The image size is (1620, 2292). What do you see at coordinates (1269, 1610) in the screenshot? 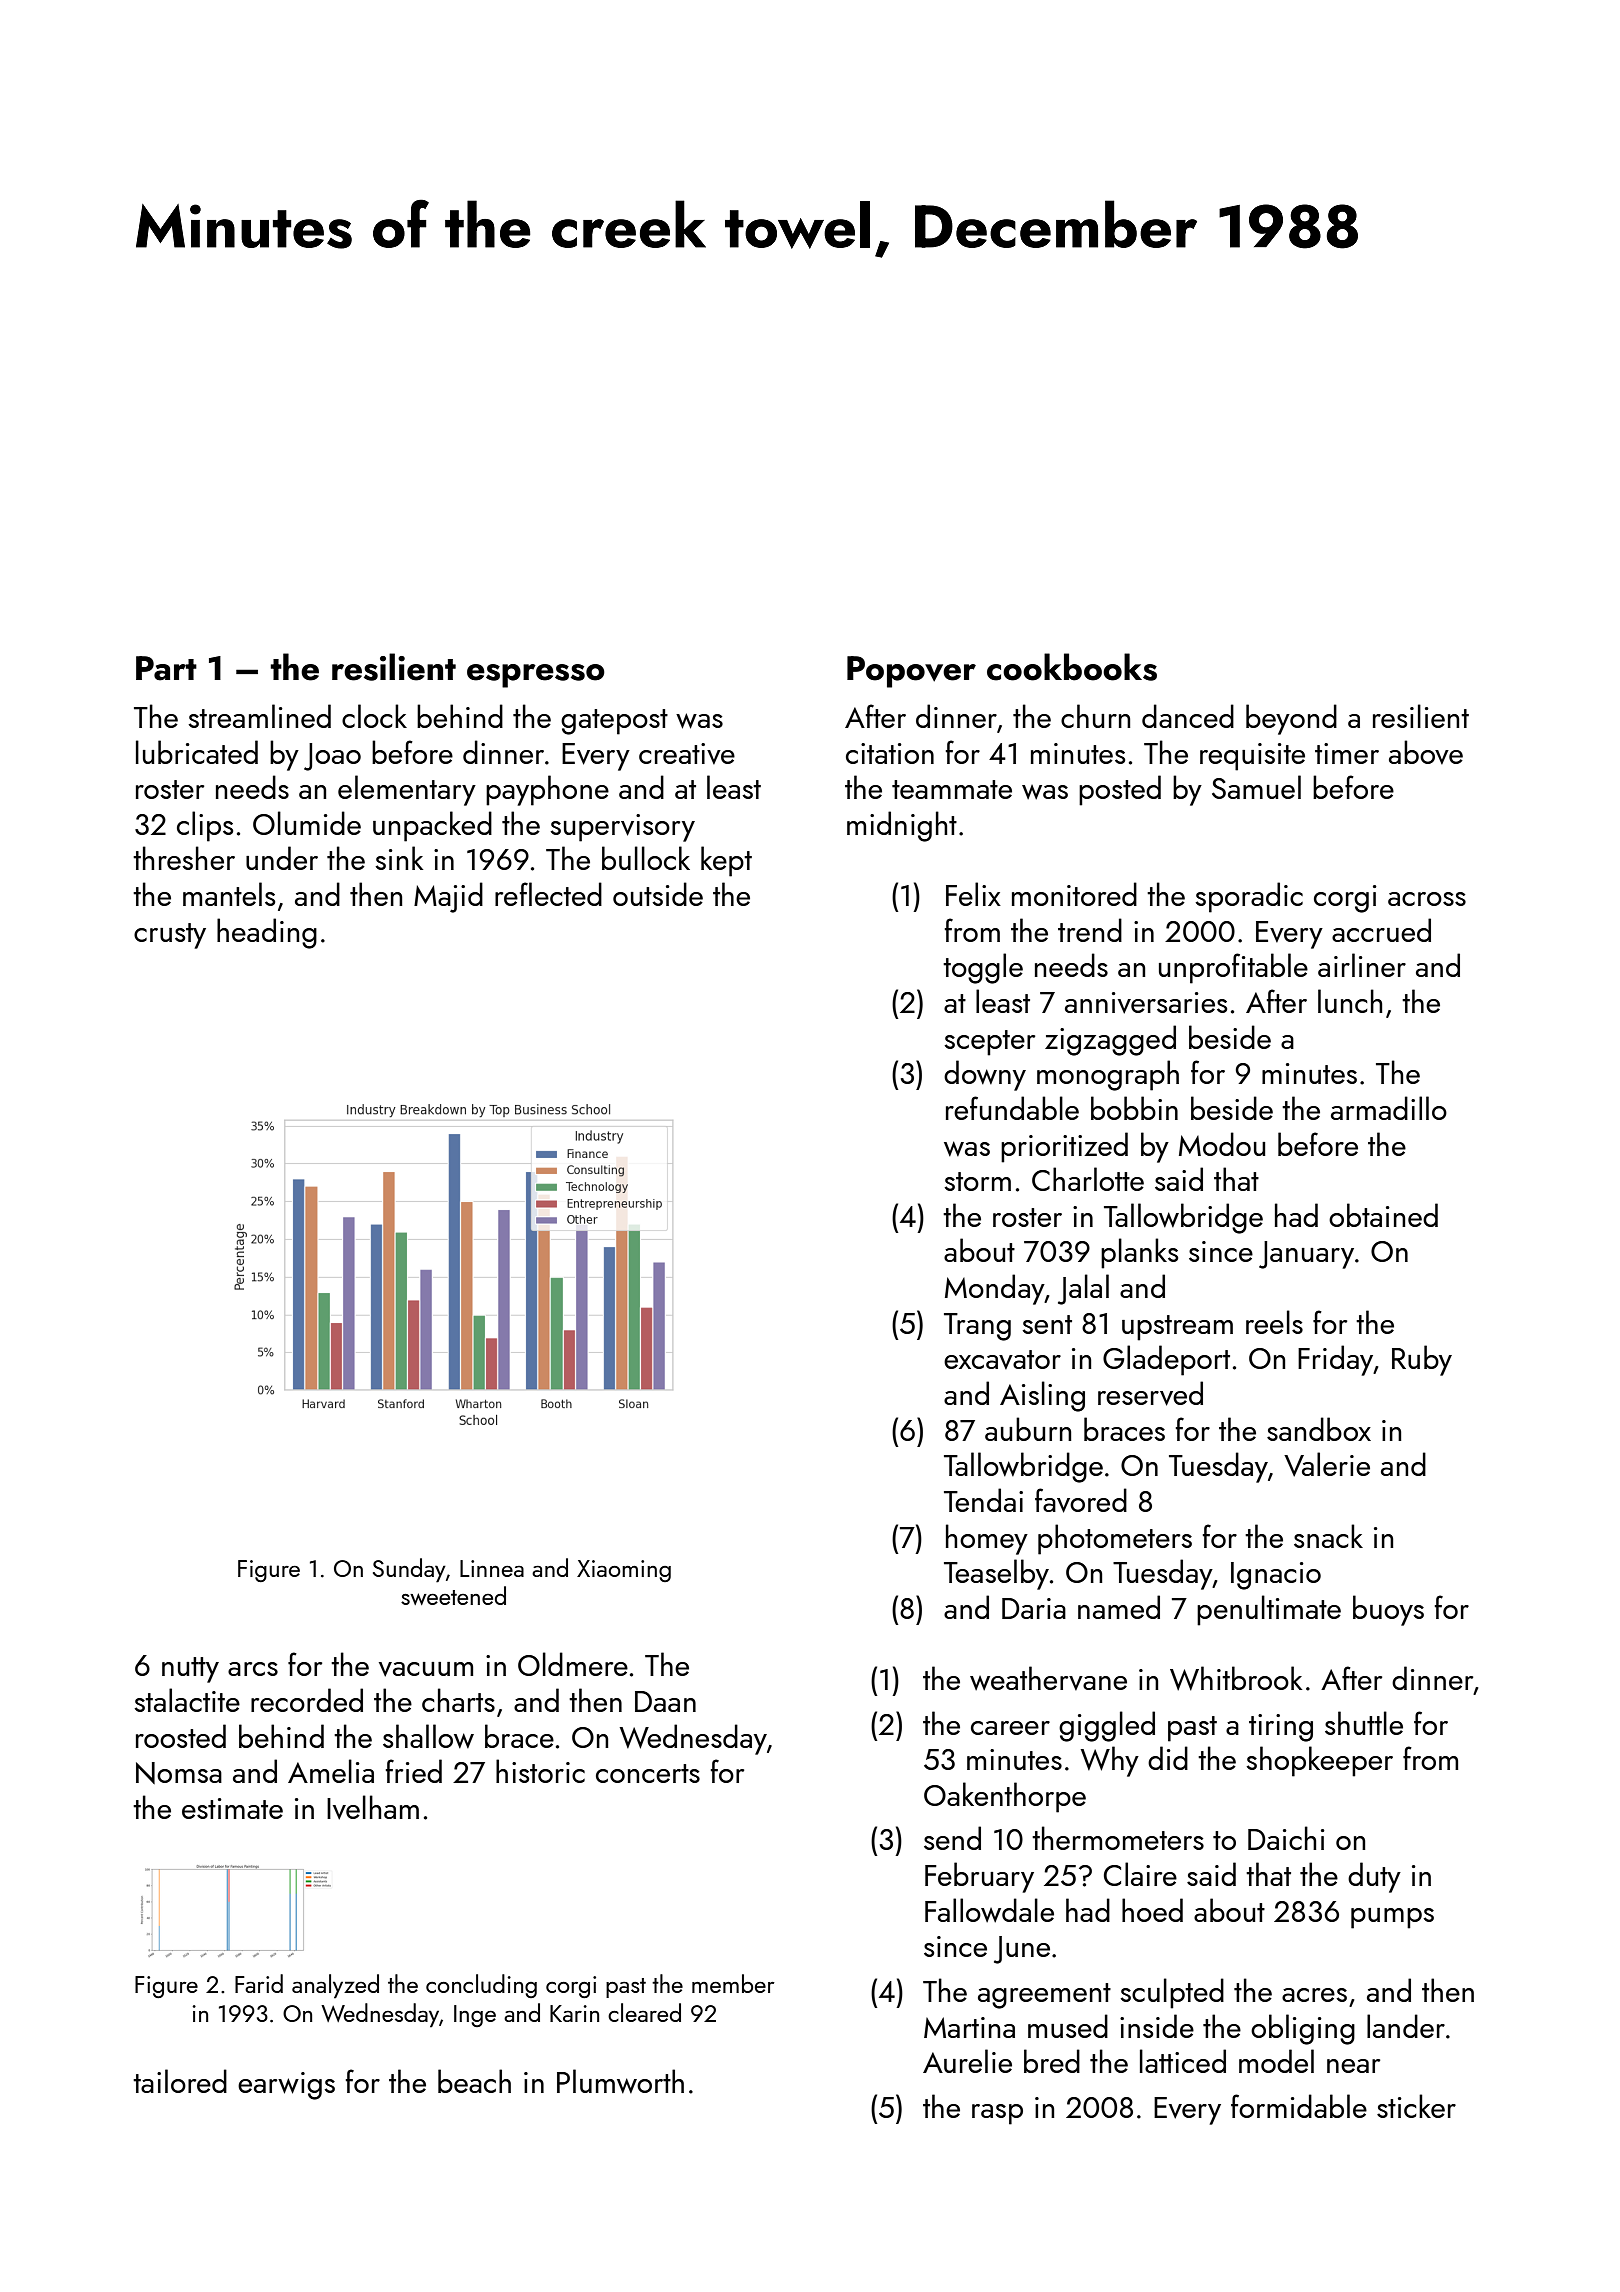
I see `penultimate` at bounding box center [1269, 1610].
